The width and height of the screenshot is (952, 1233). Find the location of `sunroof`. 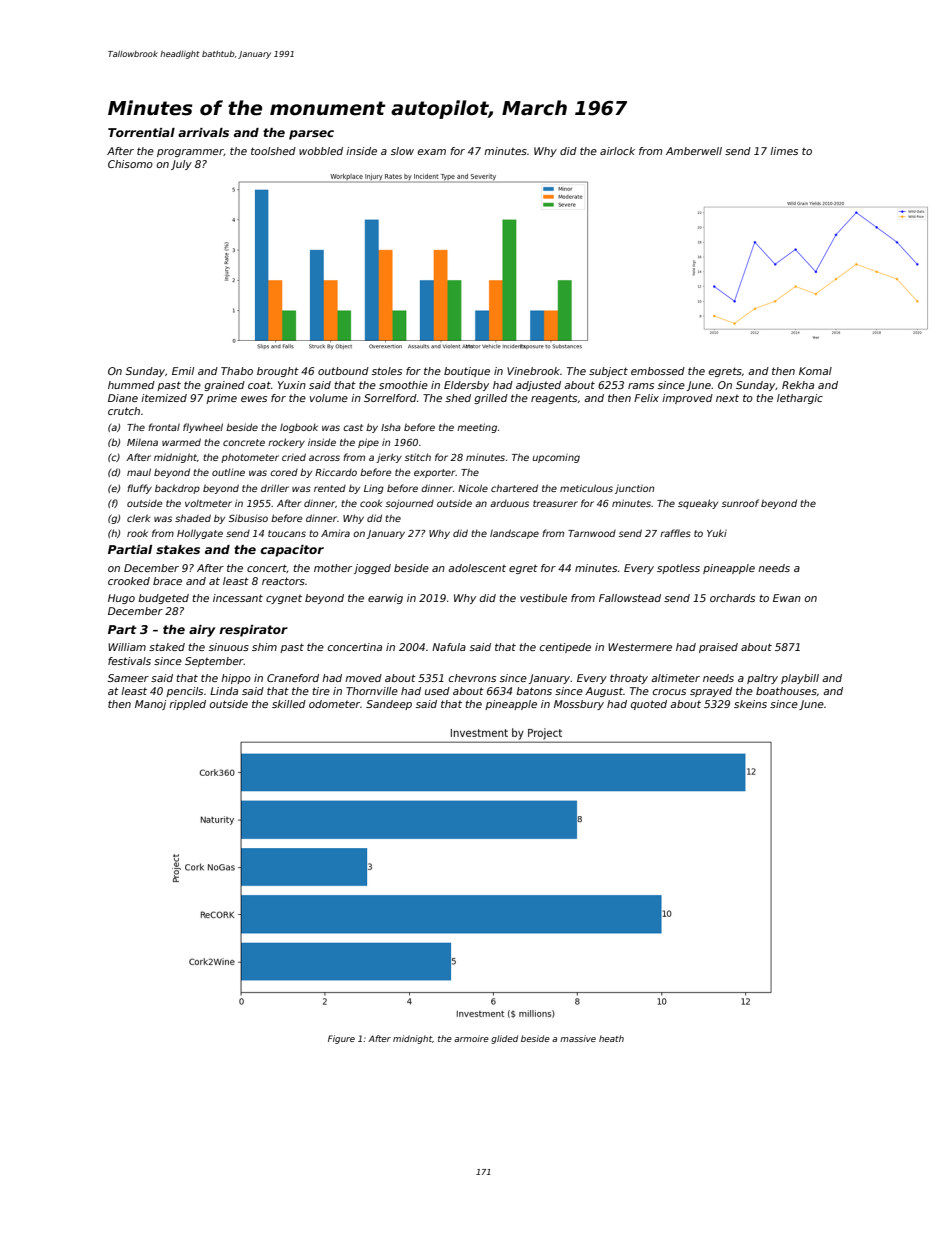

sunroof is located at coordinates (740, 503).
